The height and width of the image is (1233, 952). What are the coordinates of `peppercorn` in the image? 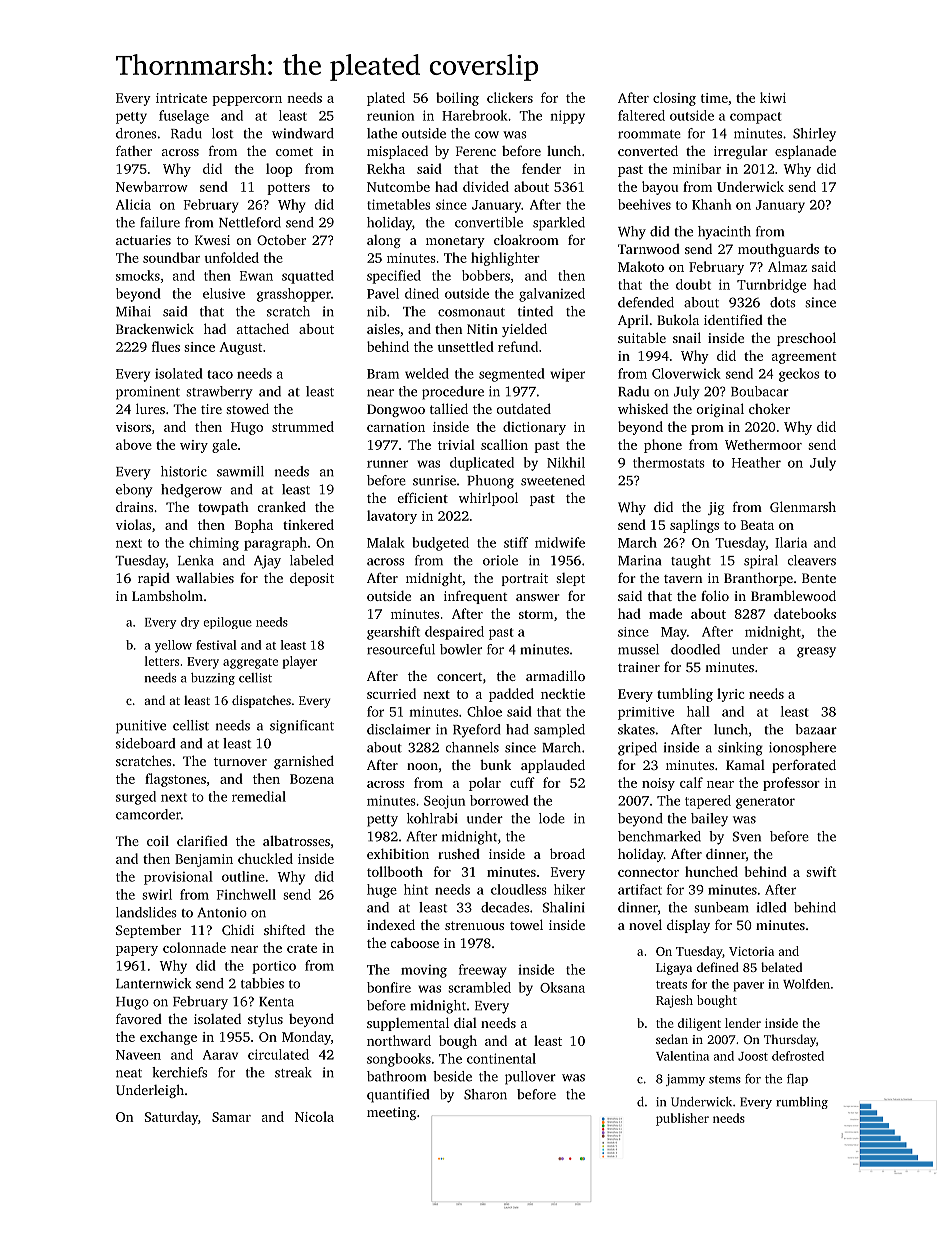 It's located at (247, 101).
